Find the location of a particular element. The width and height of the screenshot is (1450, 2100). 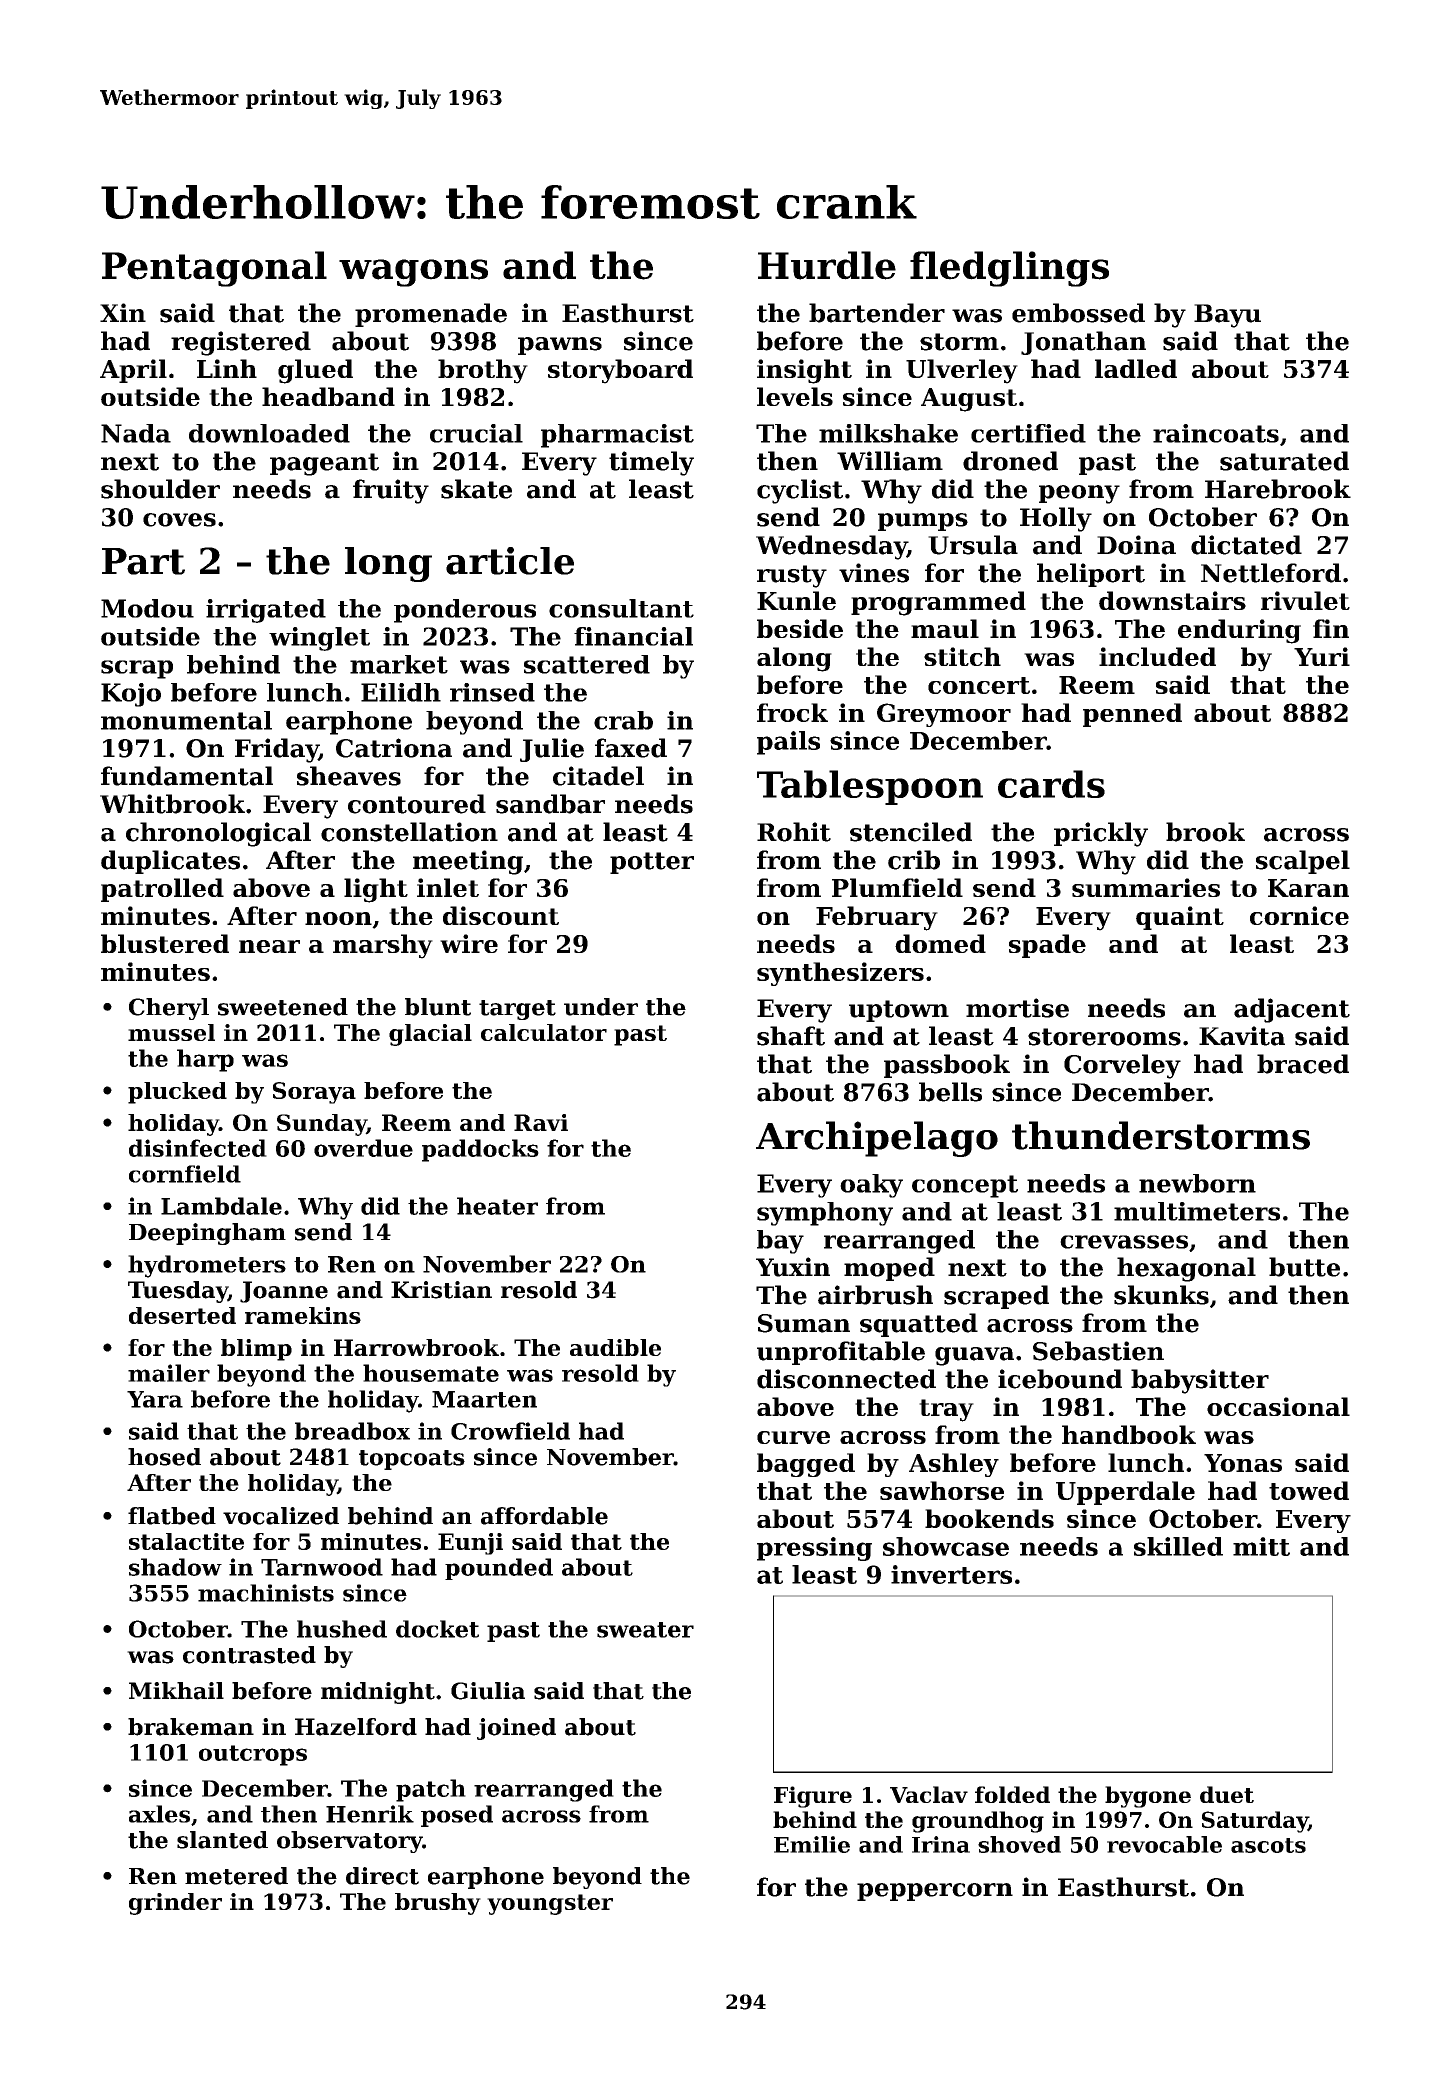

shoved is located at coordinates (1019, 1844).
